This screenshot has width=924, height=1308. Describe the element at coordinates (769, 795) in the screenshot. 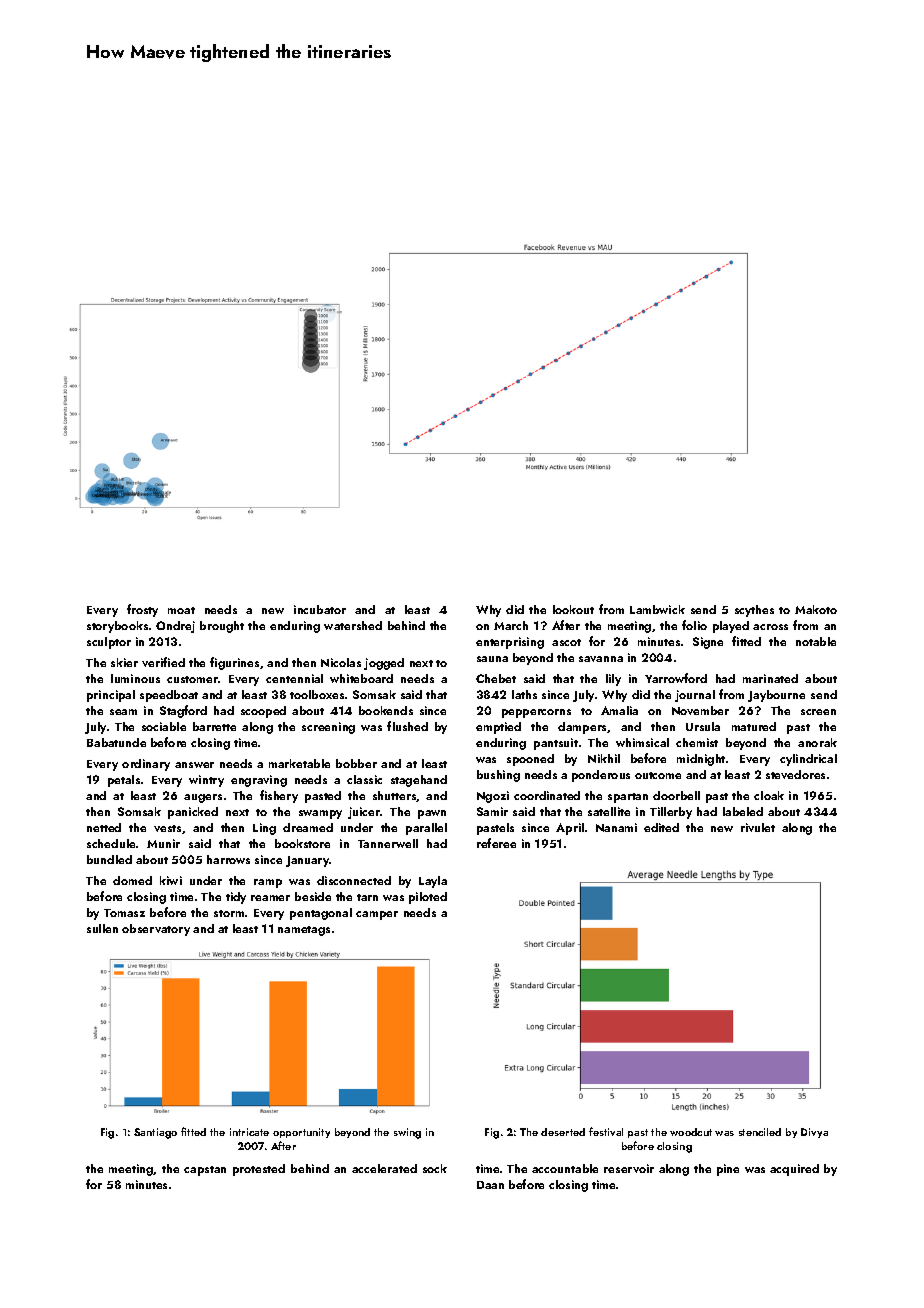

I see `cloak` at that location.
